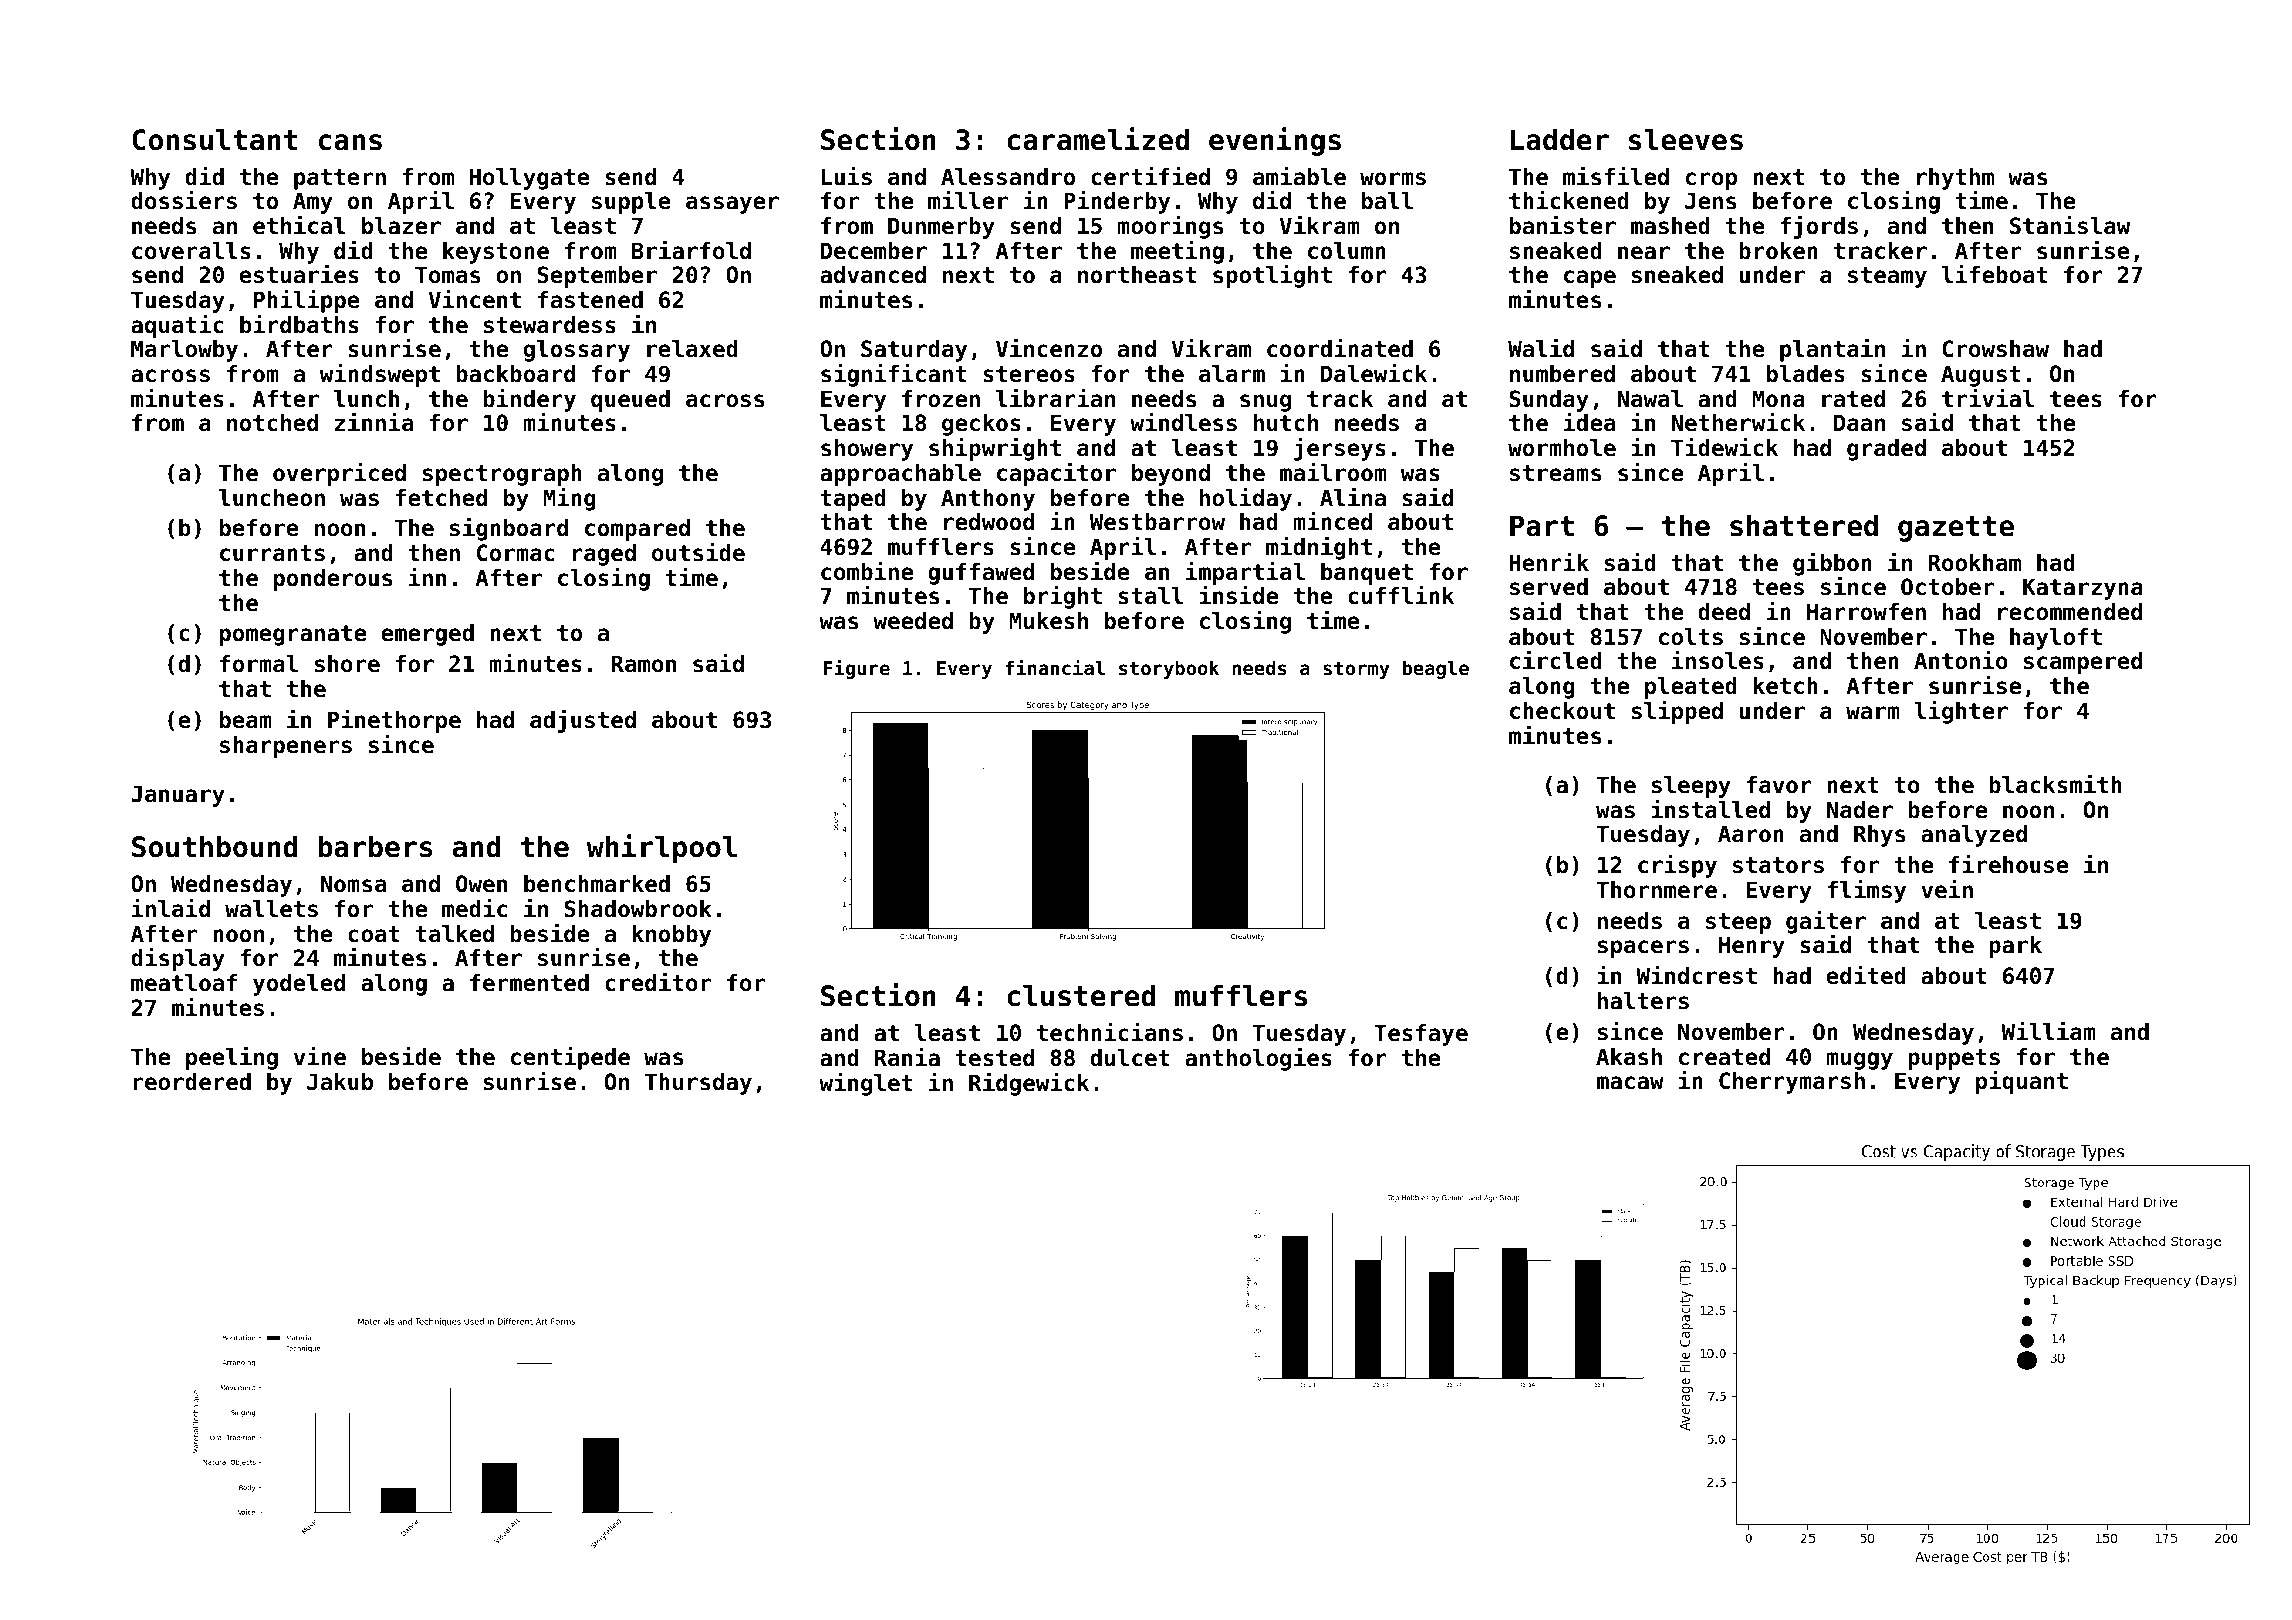 The width and height of the screenshot is (2292, 1620). I want to click on overpriced, so click(339, 474).
